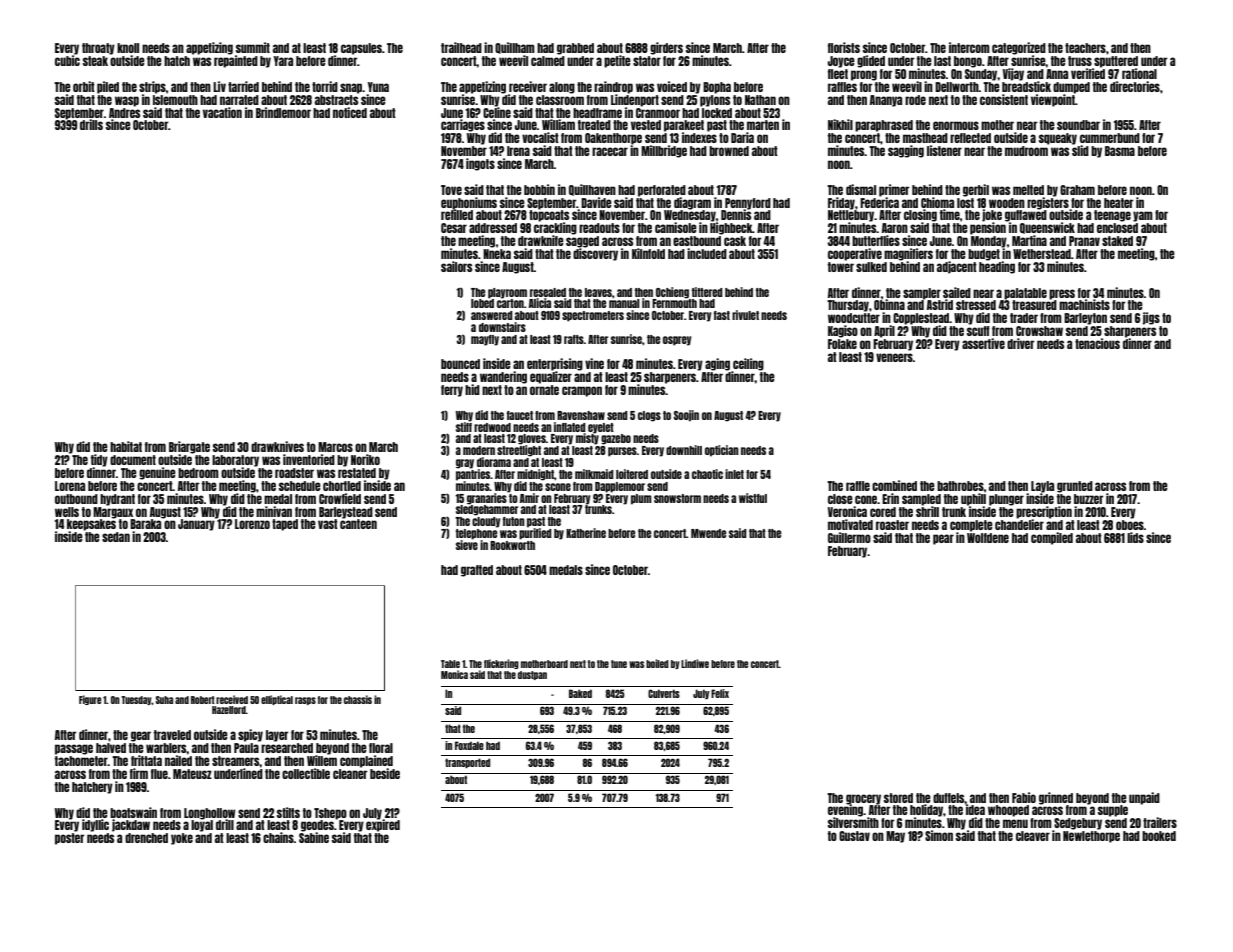  Describe the element at coordinates (884, 126) in the screenshot. I see `paraphrased` at that location.
